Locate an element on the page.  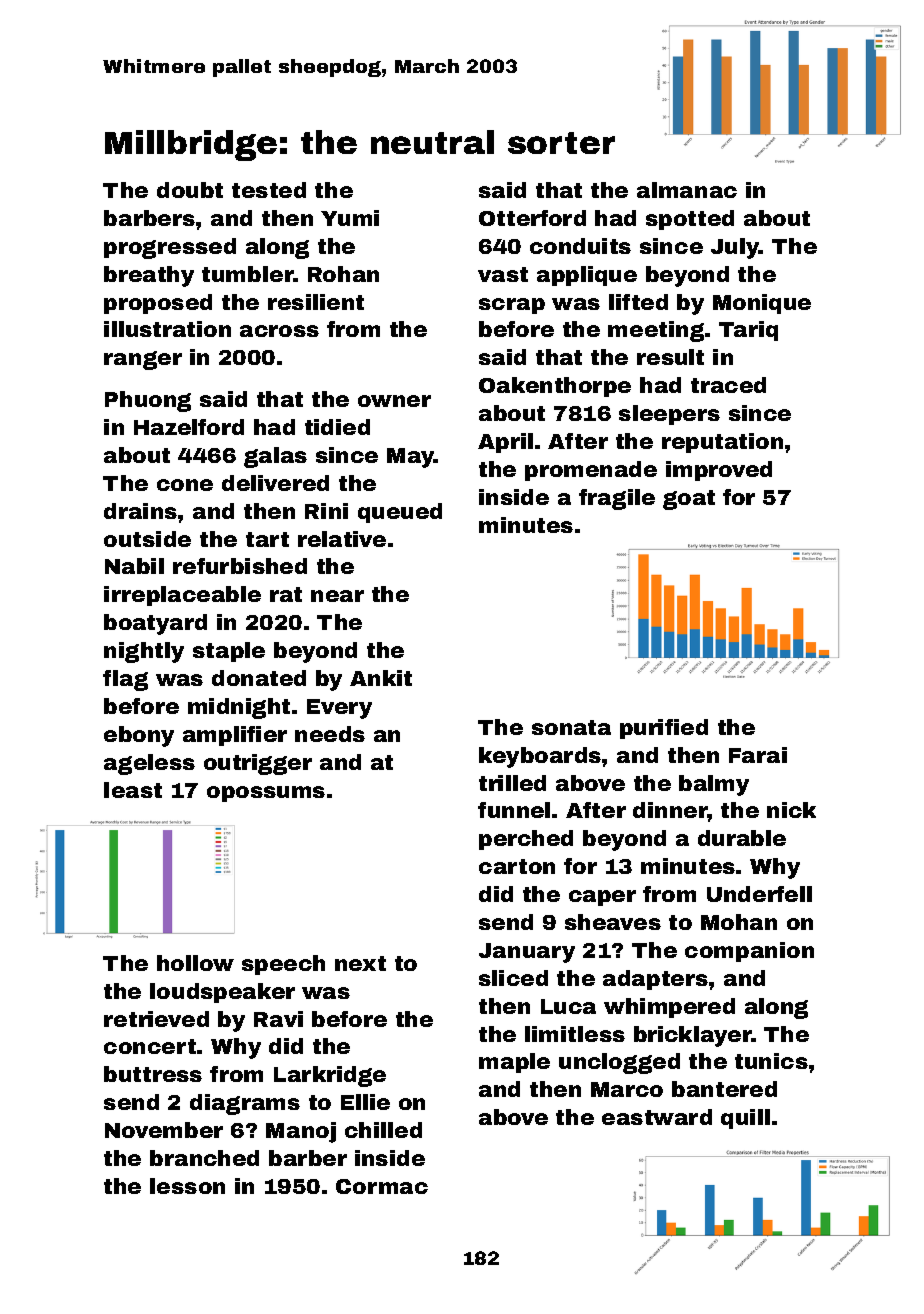
Hazelford is located at coordinates (189, 427).
